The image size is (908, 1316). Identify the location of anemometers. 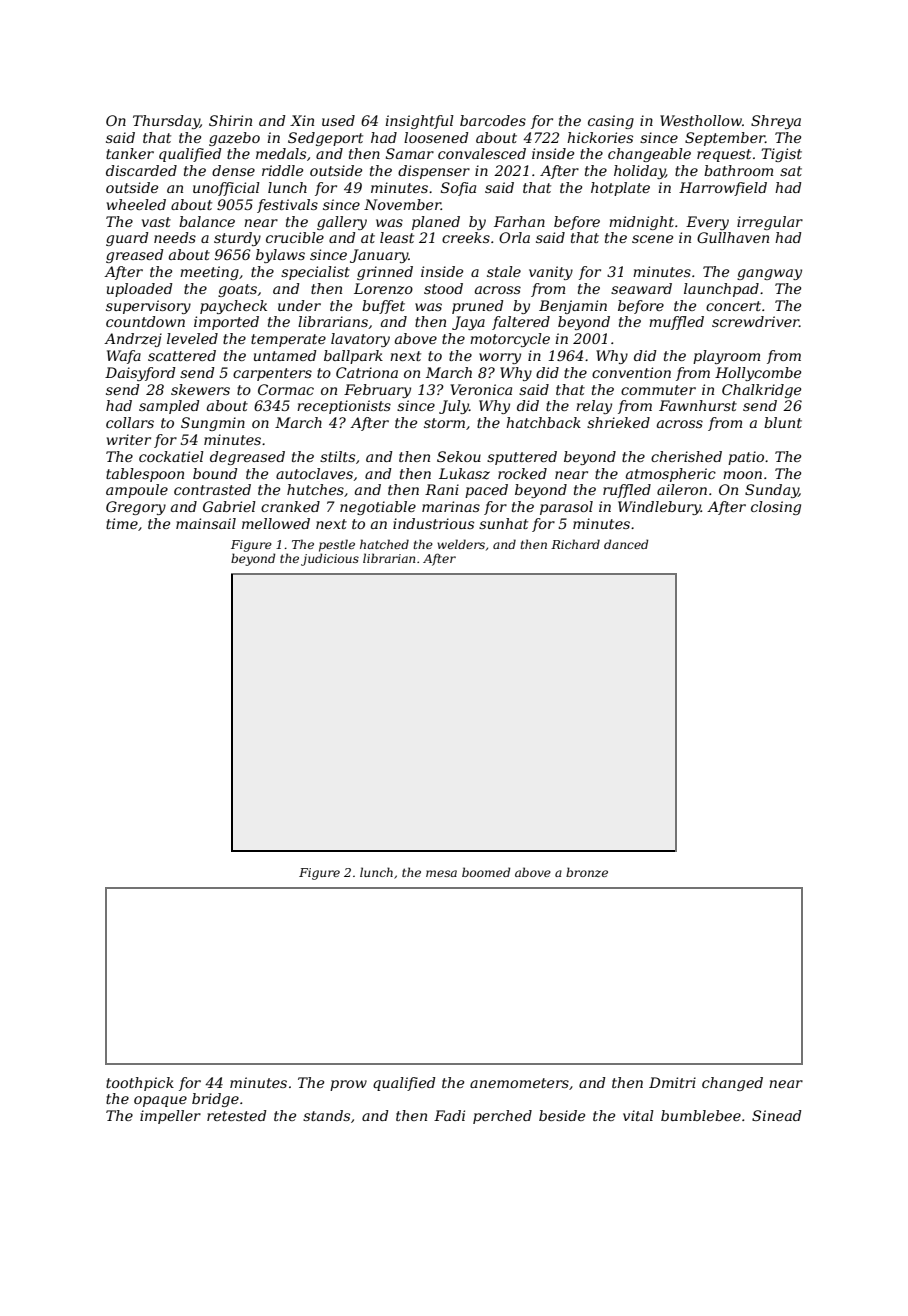
(519, 1083).
